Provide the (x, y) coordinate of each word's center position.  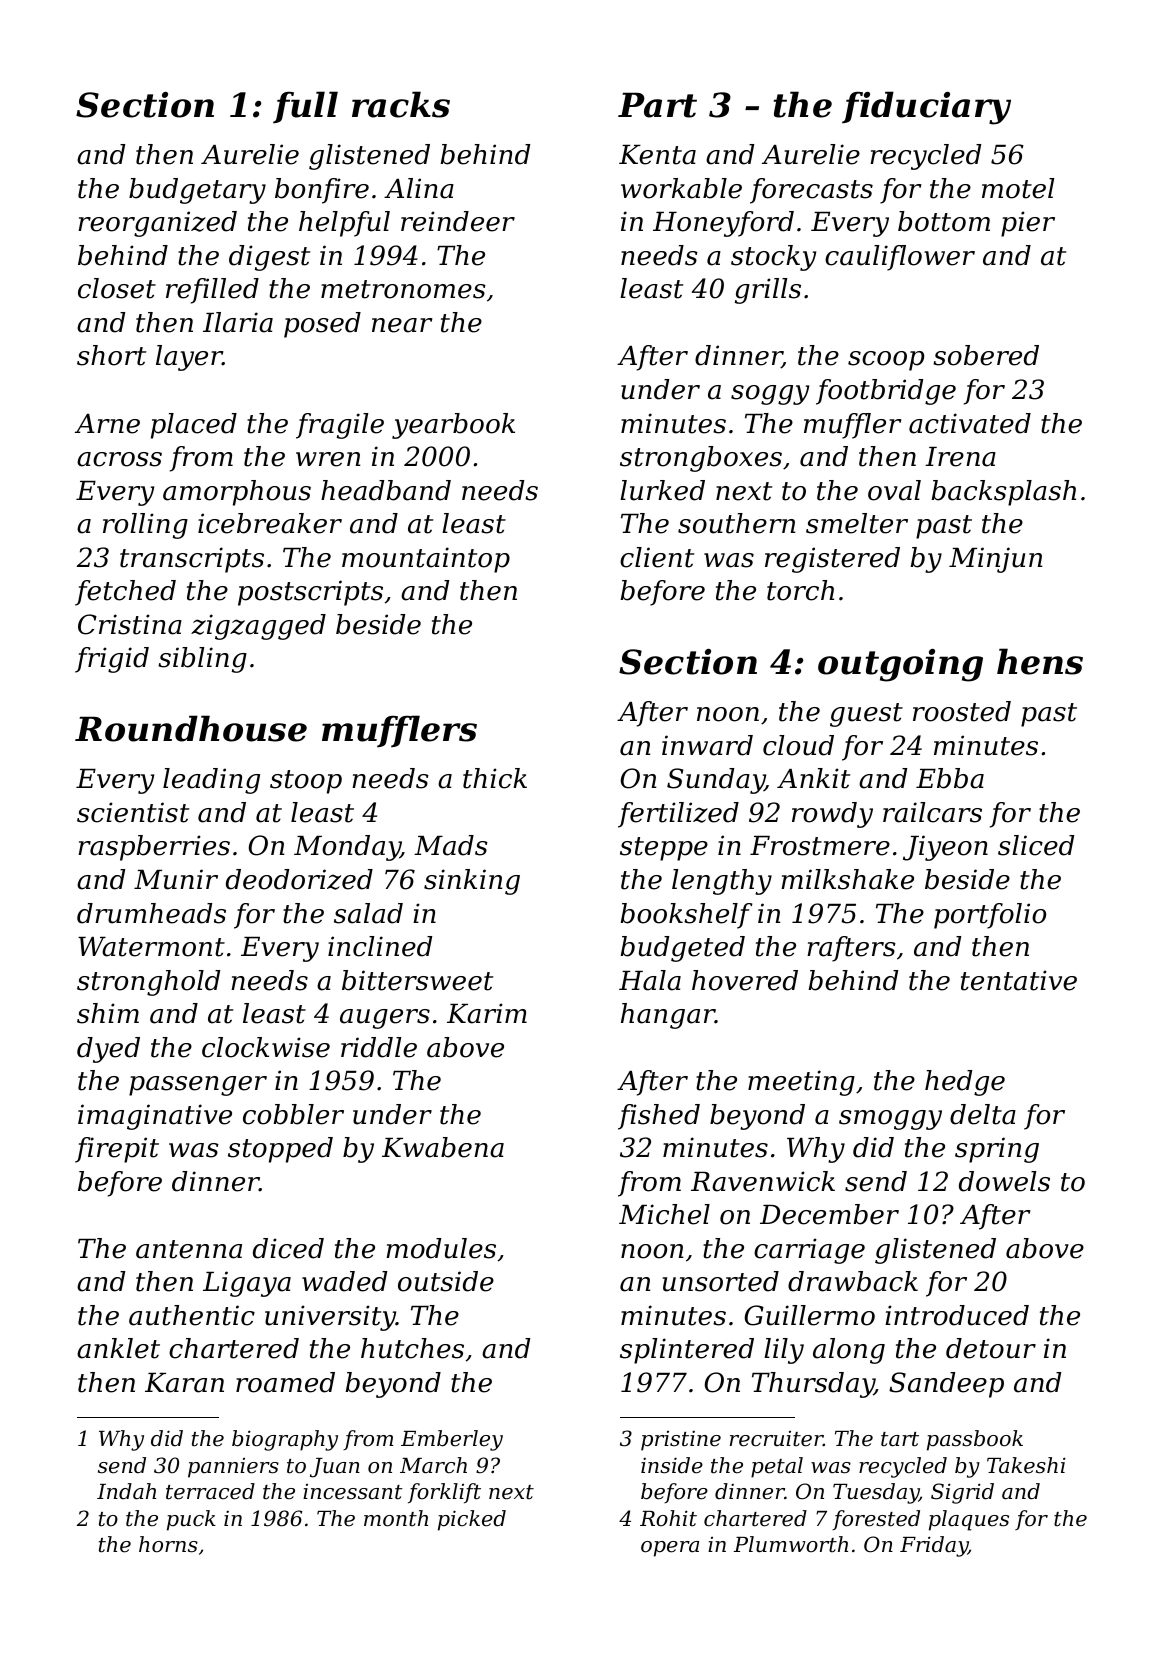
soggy (770, 395)
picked (472, 1520)
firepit (117, 1150)
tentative (1019, 980)
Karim (487, 1013)
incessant (353, 1492)
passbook (975, 1440)
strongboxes (701, 459)
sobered (986, 355)
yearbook (453, 426)
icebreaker (270, 523)
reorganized (157, 224)
